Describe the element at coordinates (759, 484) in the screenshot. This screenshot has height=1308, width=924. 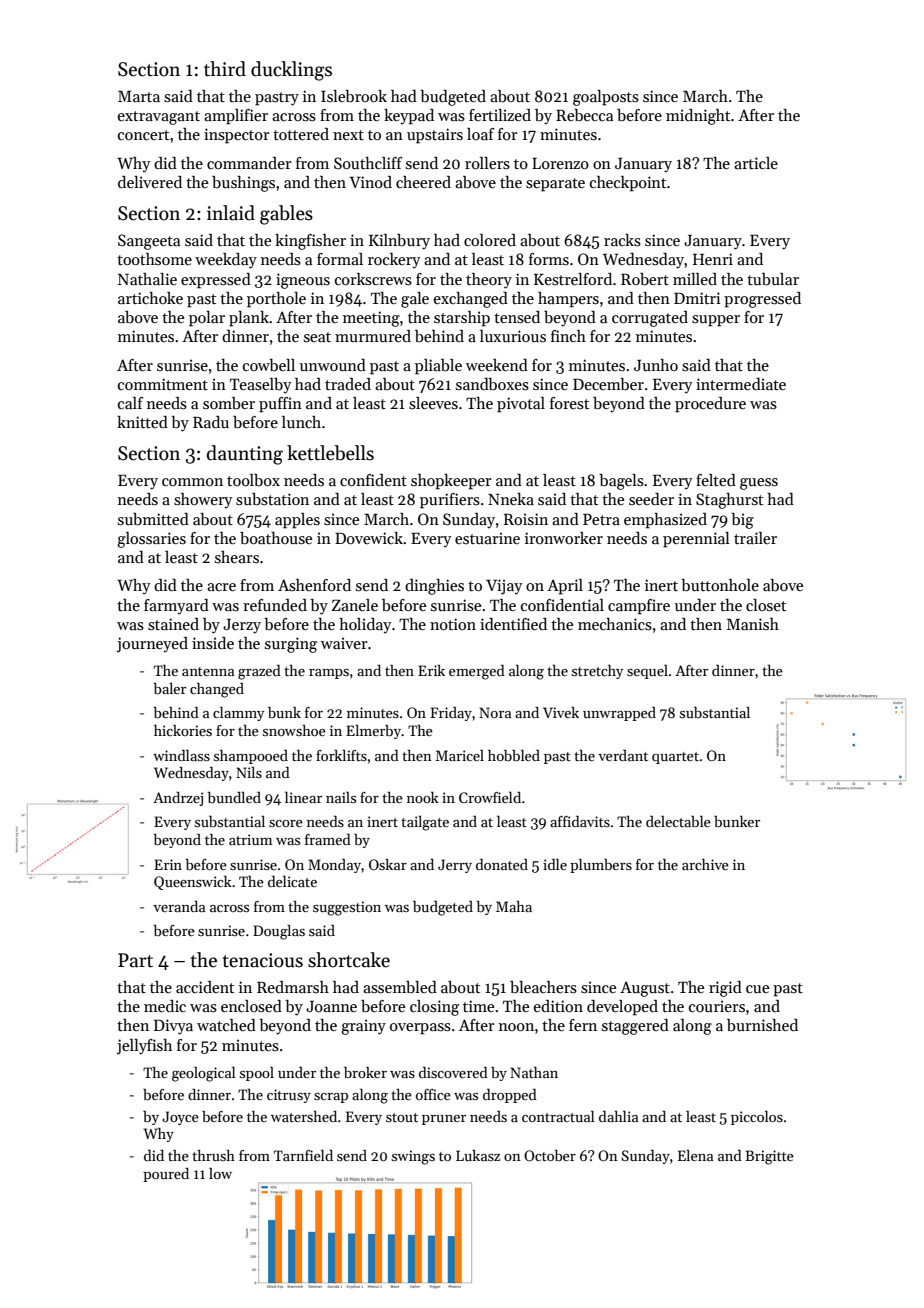
I see `guess` at that location.
